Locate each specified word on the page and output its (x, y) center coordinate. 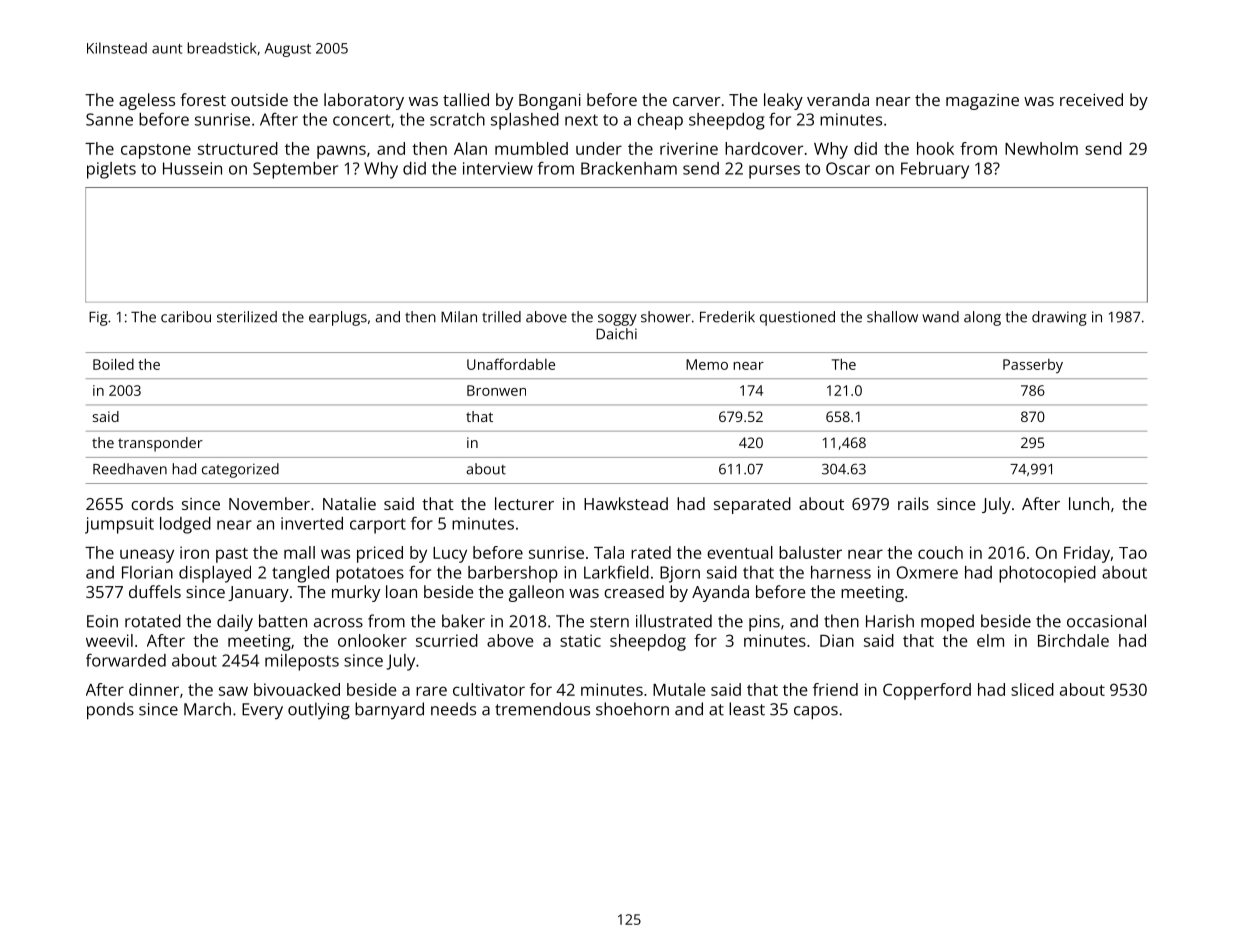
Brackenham (629, 168)
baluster (810, 552)
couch (940, 552)
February (935, 170)
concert (361, 120)
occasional (1106, 621)
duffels (155, 591)
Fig (98, 318)
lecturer (524, 503)
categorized (240, 470)
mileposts (302, 662)
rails (913, 503)
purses (774, 172)
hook (935, 148)
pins (764, 623)
